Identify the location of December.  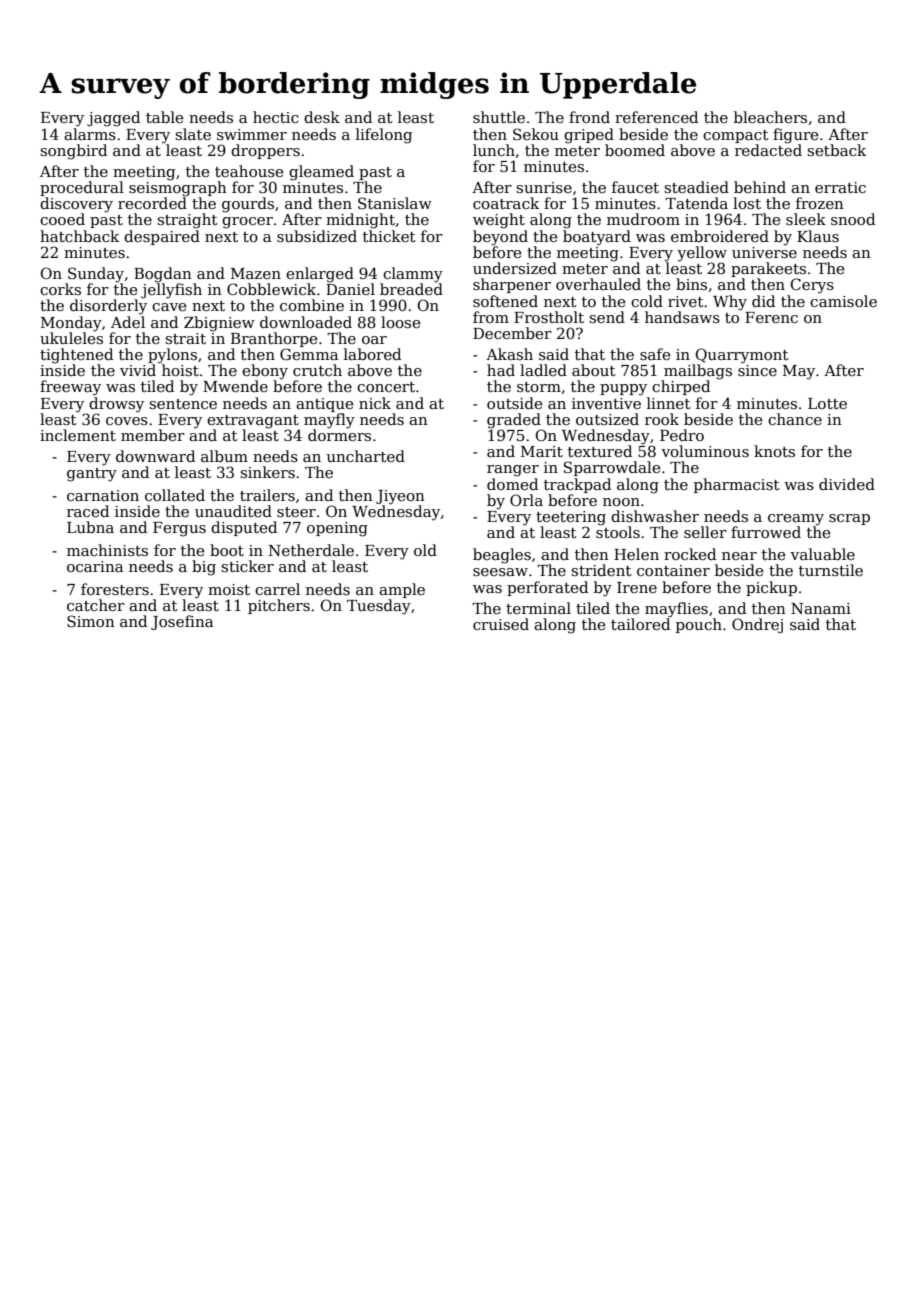
(512, 333).
